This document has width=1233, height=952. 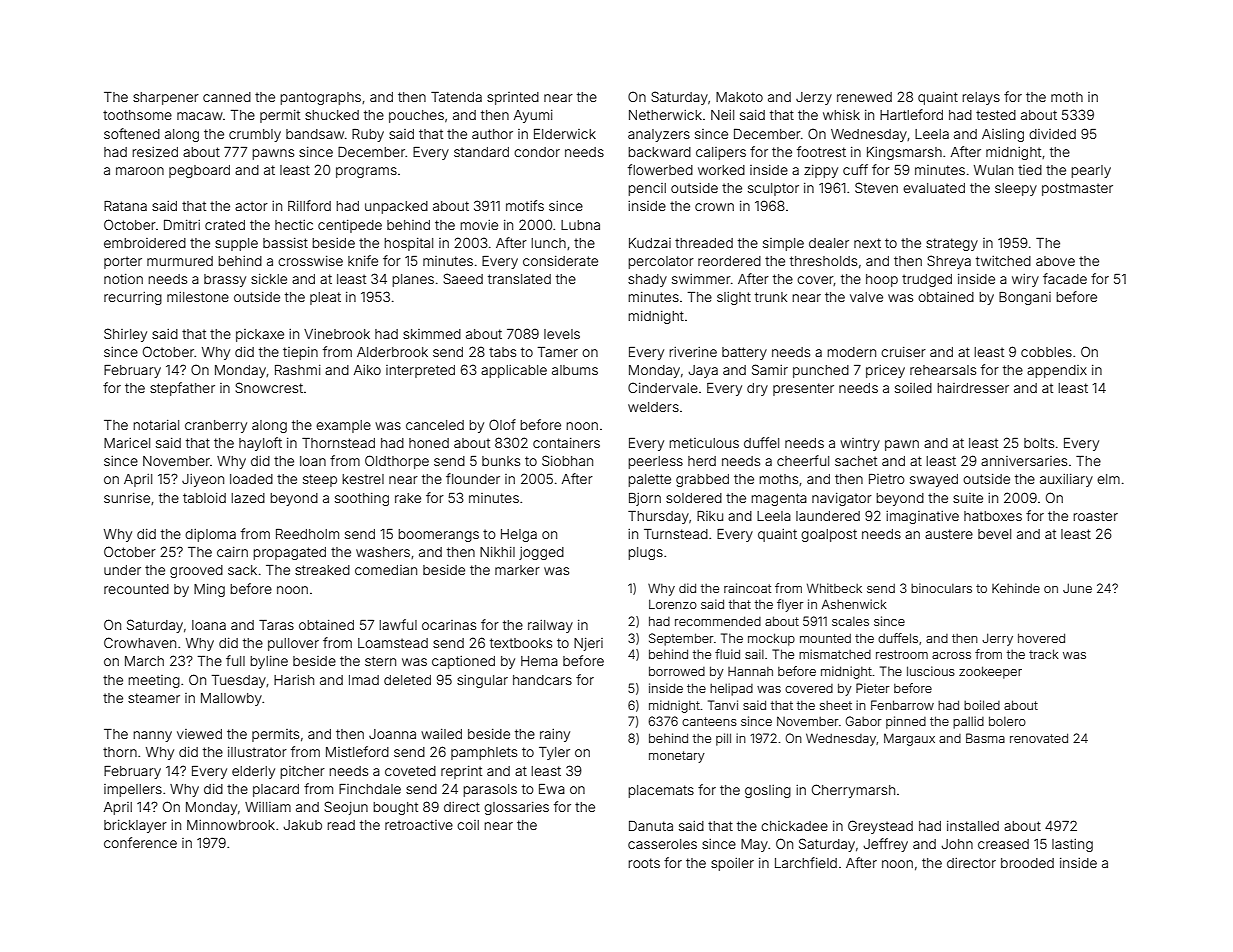 What do you see at coordinates (156, 425) in the document?
I see `notarial` at bounding box center [156, 425].
